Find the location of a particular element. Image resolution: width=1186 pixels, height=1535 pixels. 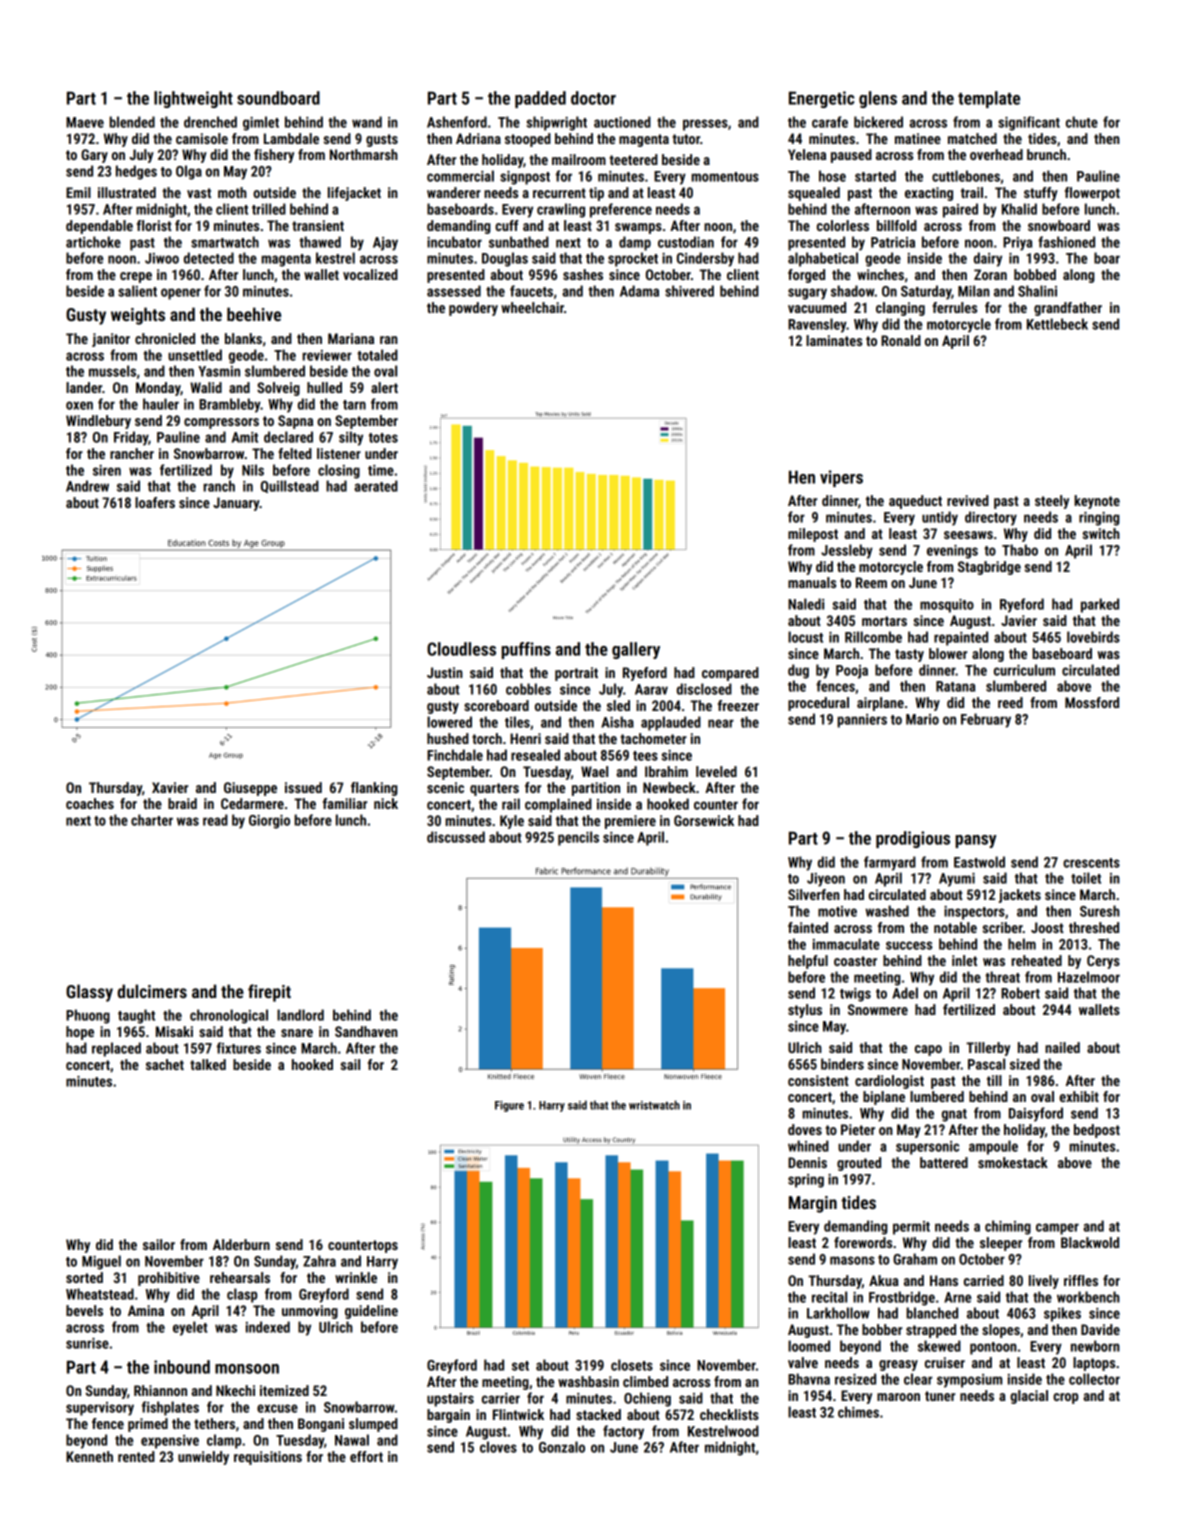

replaced is located at coordinates (116, 1049).
